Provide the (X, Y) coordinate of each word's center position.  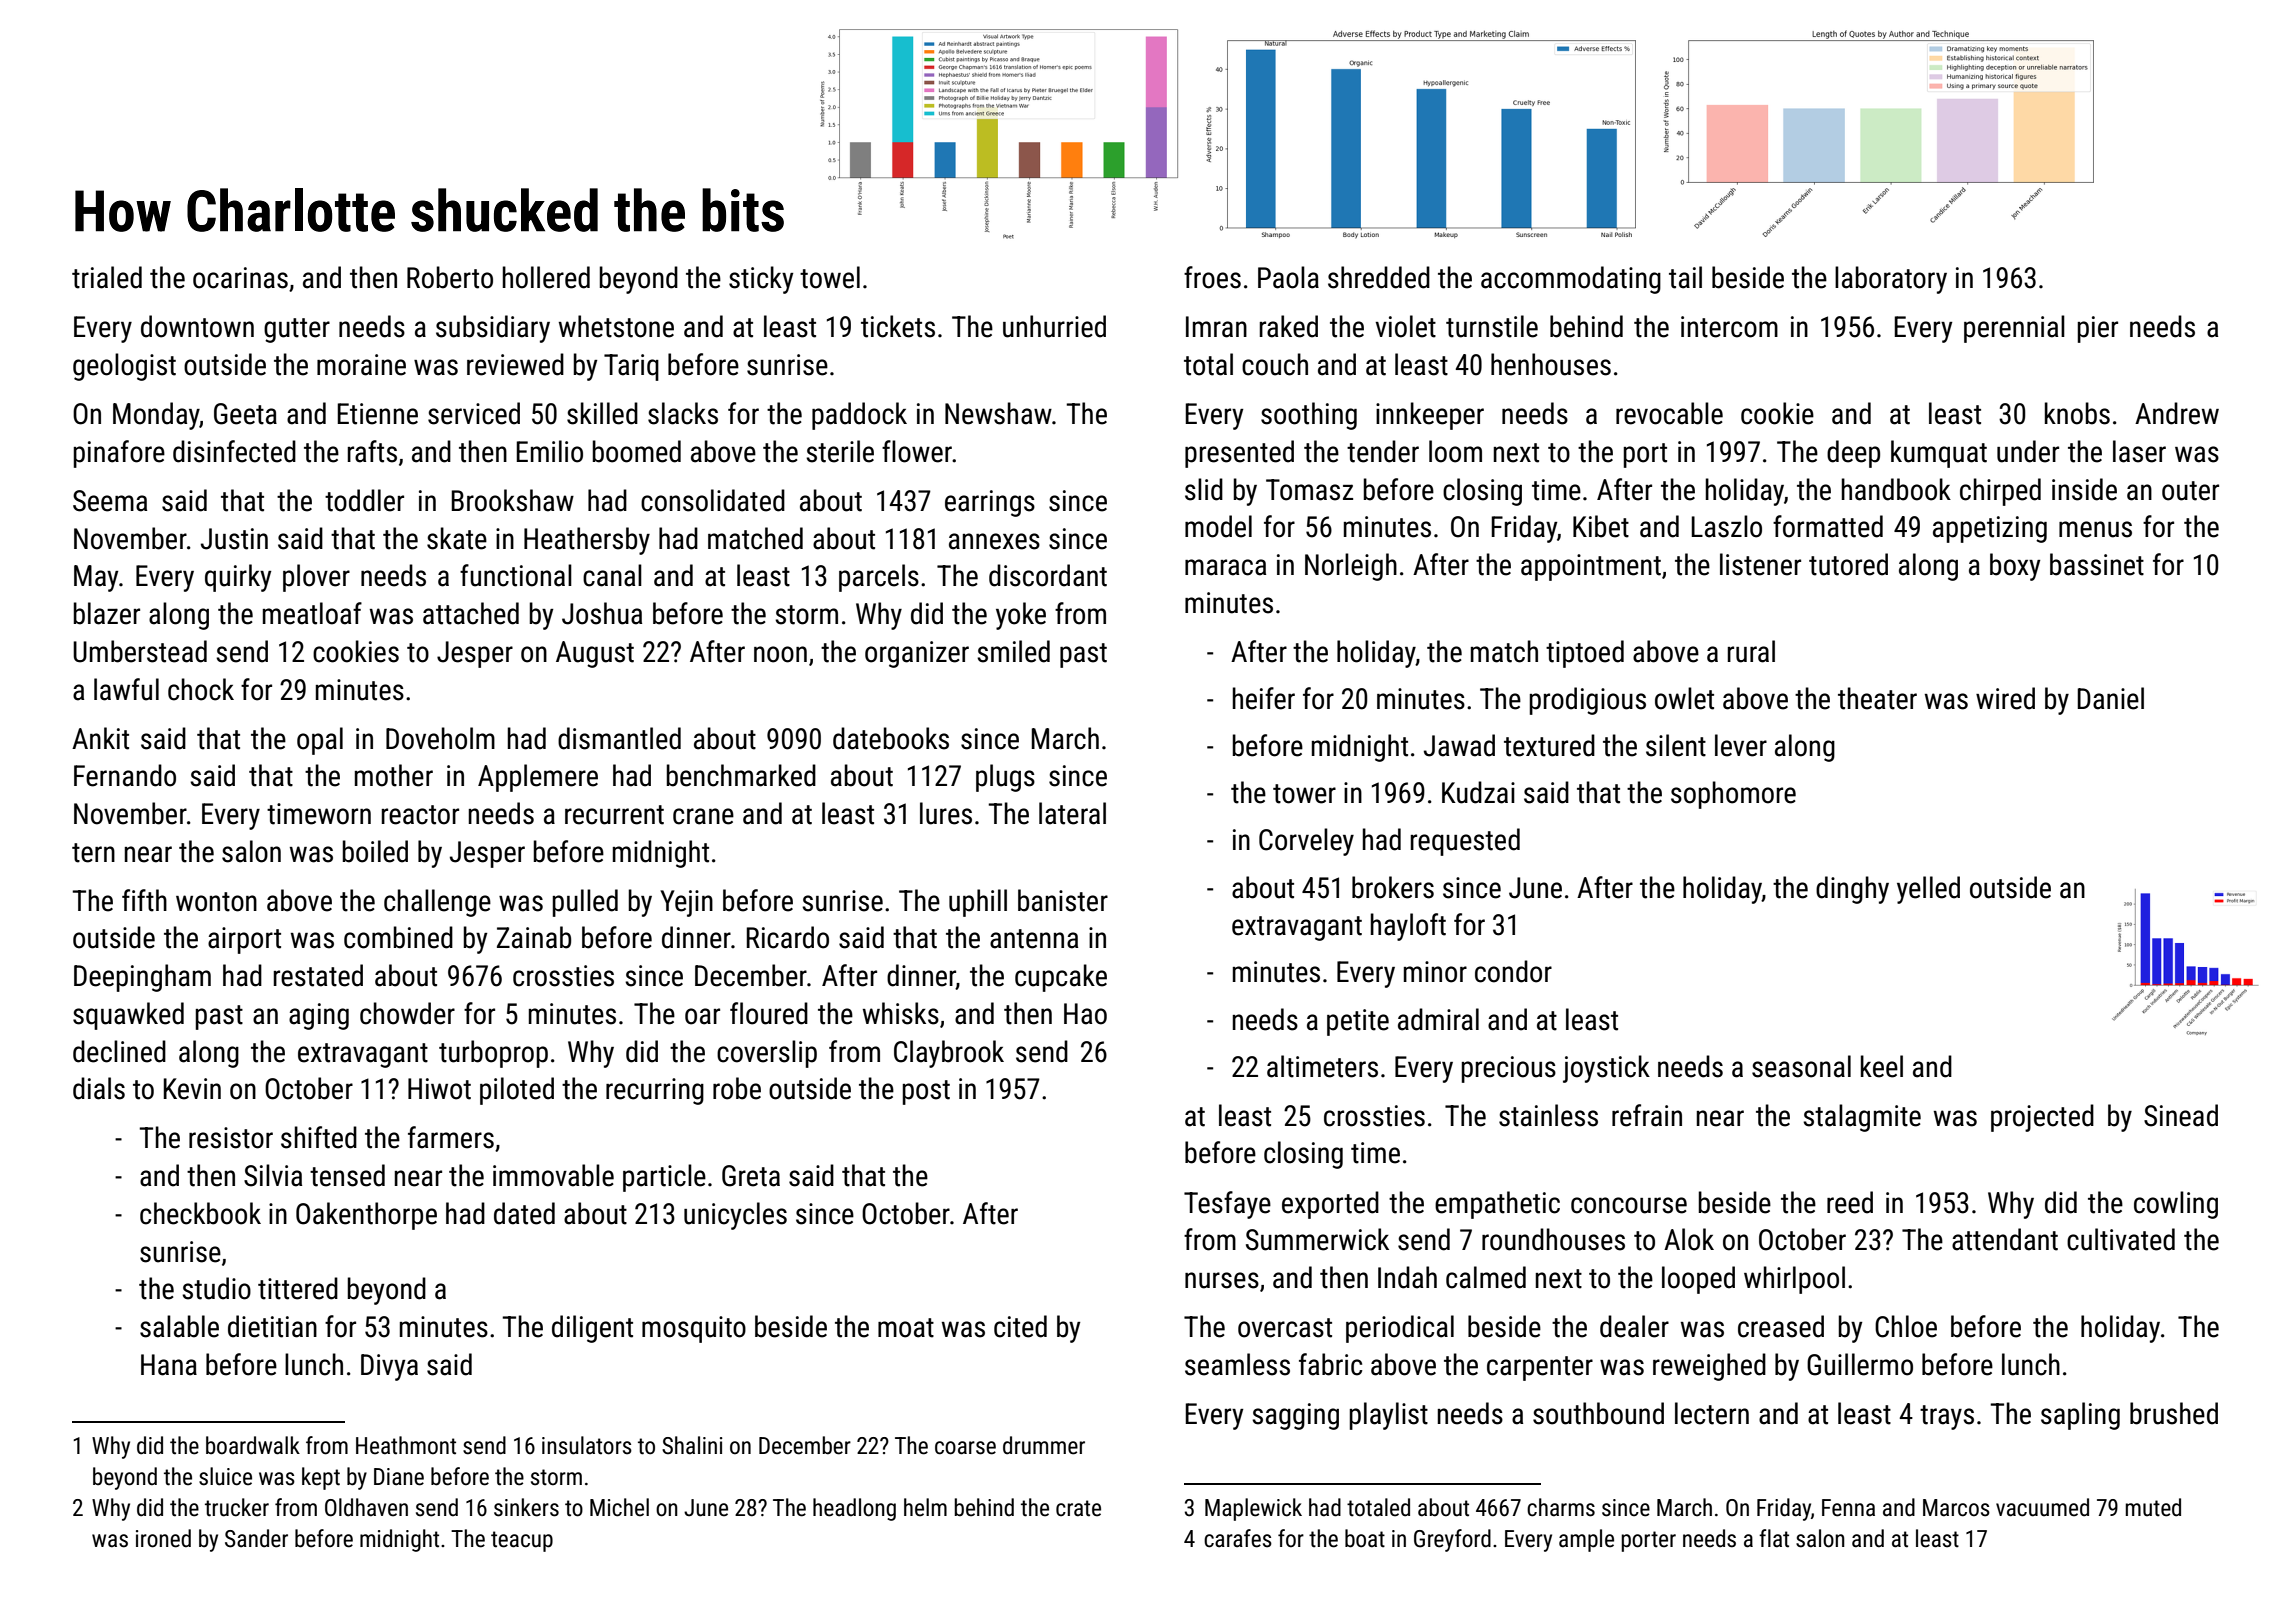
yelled (1928, 890)
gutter (297, 330)
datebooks (891, 738)
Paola (1288, 277)
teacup (522, 1541)
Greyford (1452, 1540)
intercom (1729, 327)
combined (398, 937)
